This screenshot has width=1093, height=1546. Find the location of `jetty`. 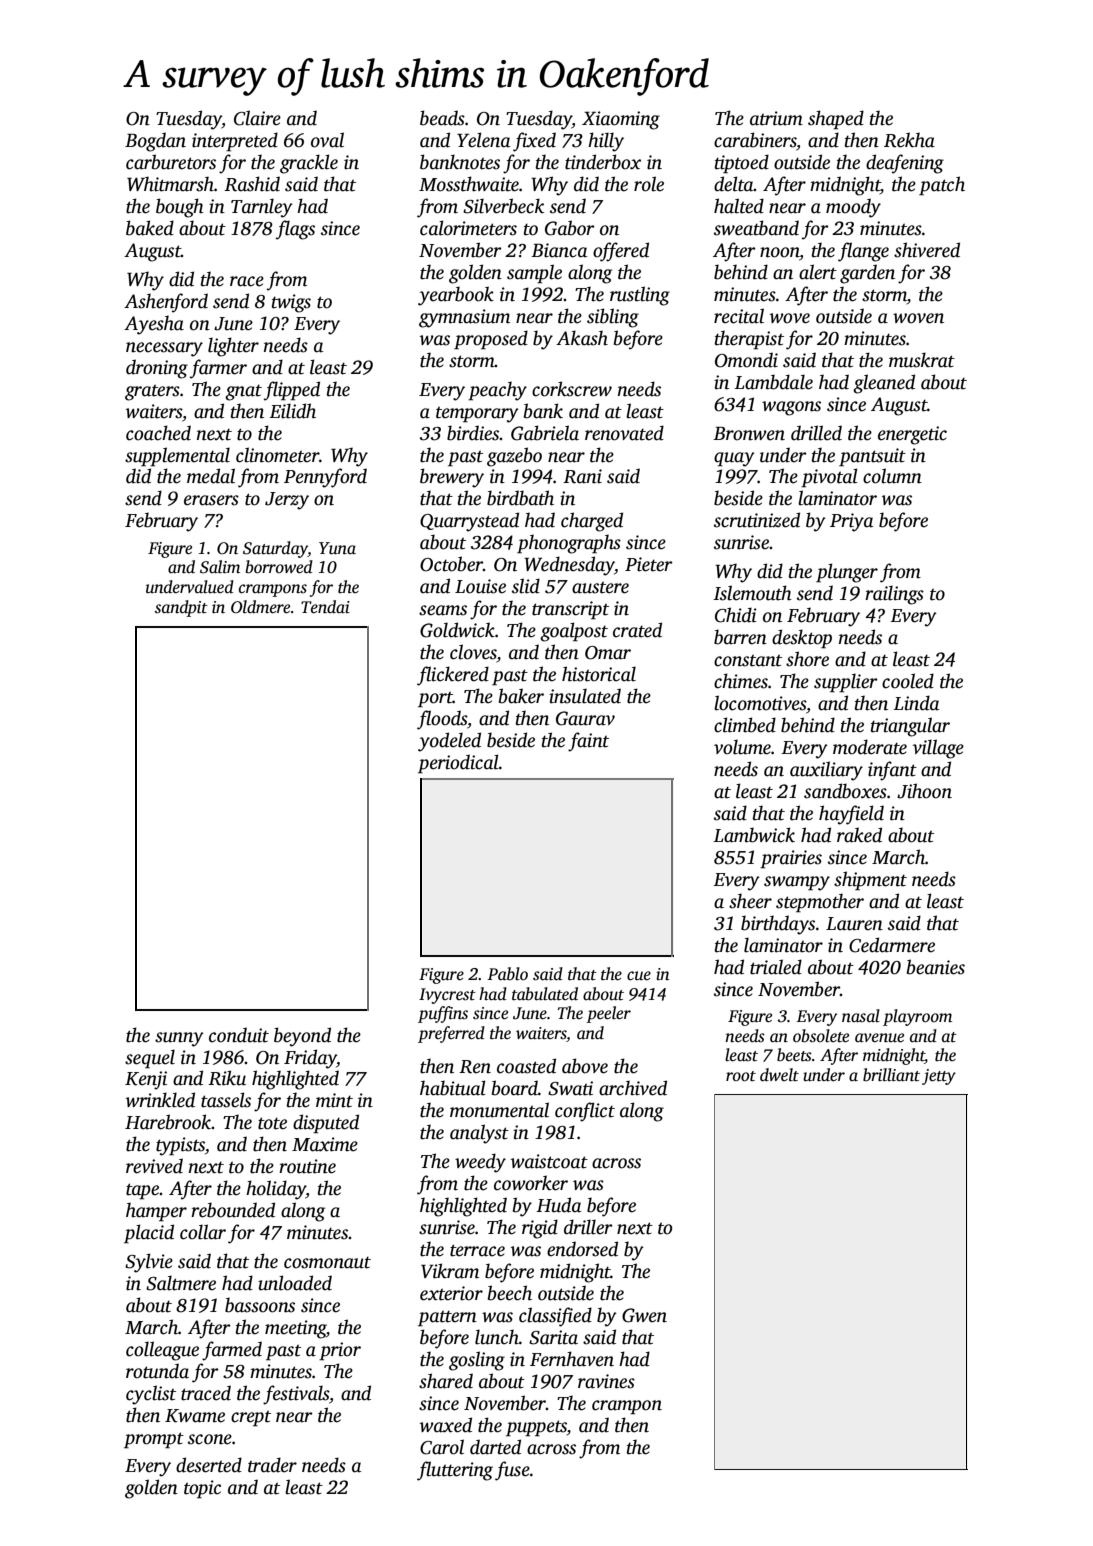

jetty is located at coordinates (939, 1077).
